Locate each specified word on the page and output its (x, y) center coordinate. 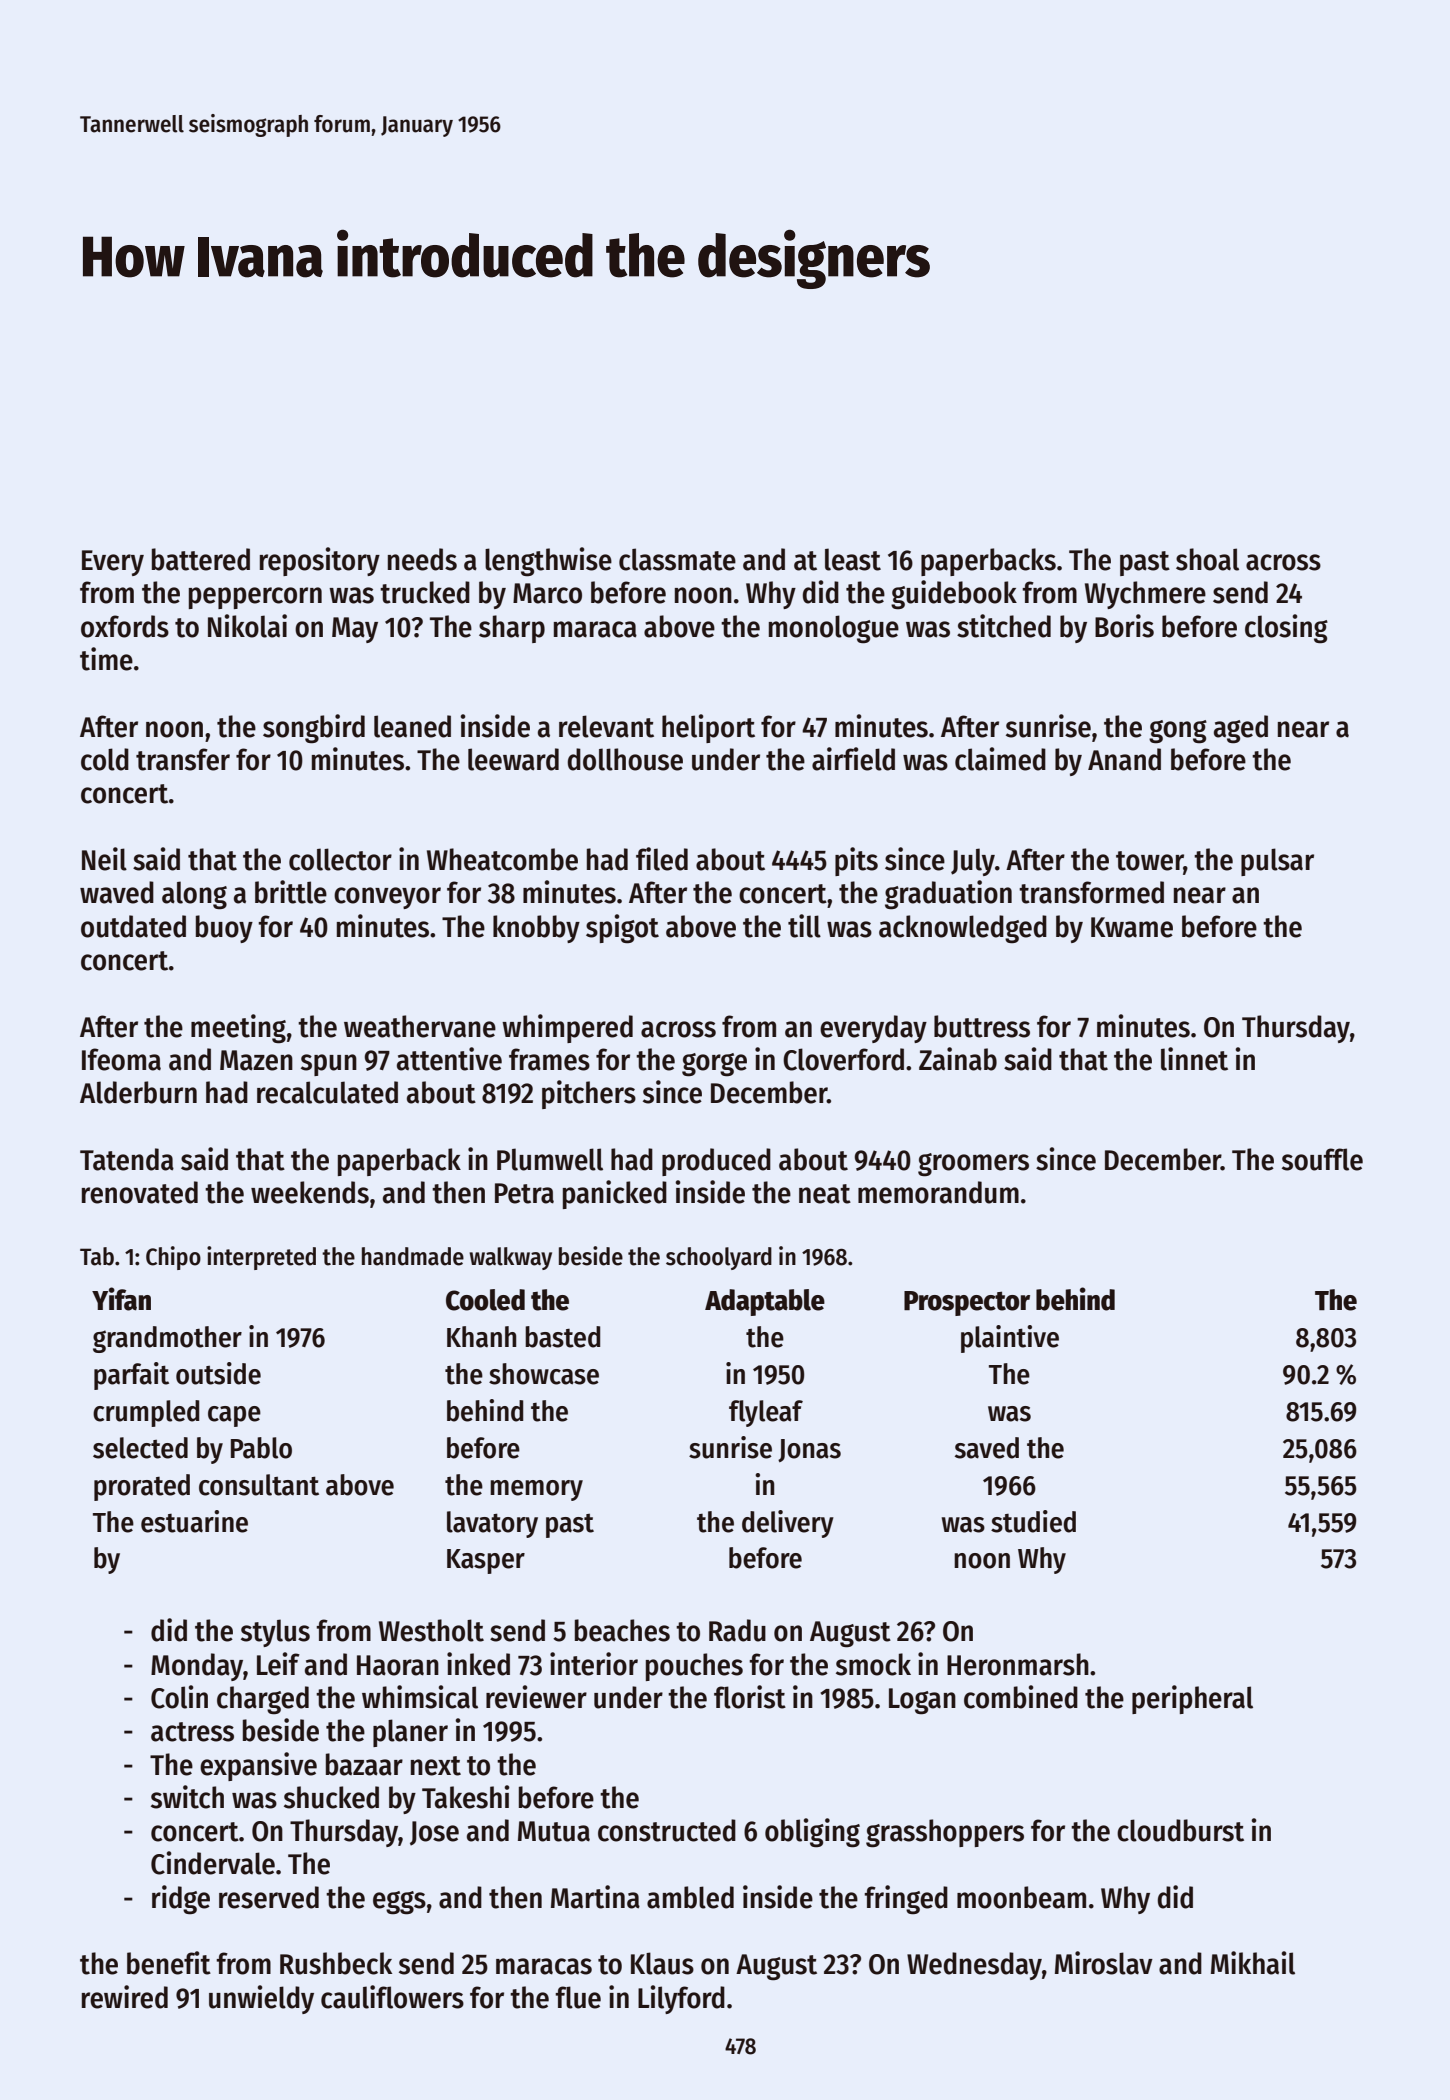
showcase (544, 1374)
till (804, 926)
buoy (224, 929)
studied (1033, 1521)
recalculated (327, 1092)
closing (1286, 629)
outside (218, 1373)
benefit (169, 1963)
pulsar (1277, 862)
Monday (197, 1667)
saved (987, 1448)
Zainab (958, 1059)
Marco (547, 593)
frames (549, 1059)
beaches (622, 1630)
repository (320, 561)
